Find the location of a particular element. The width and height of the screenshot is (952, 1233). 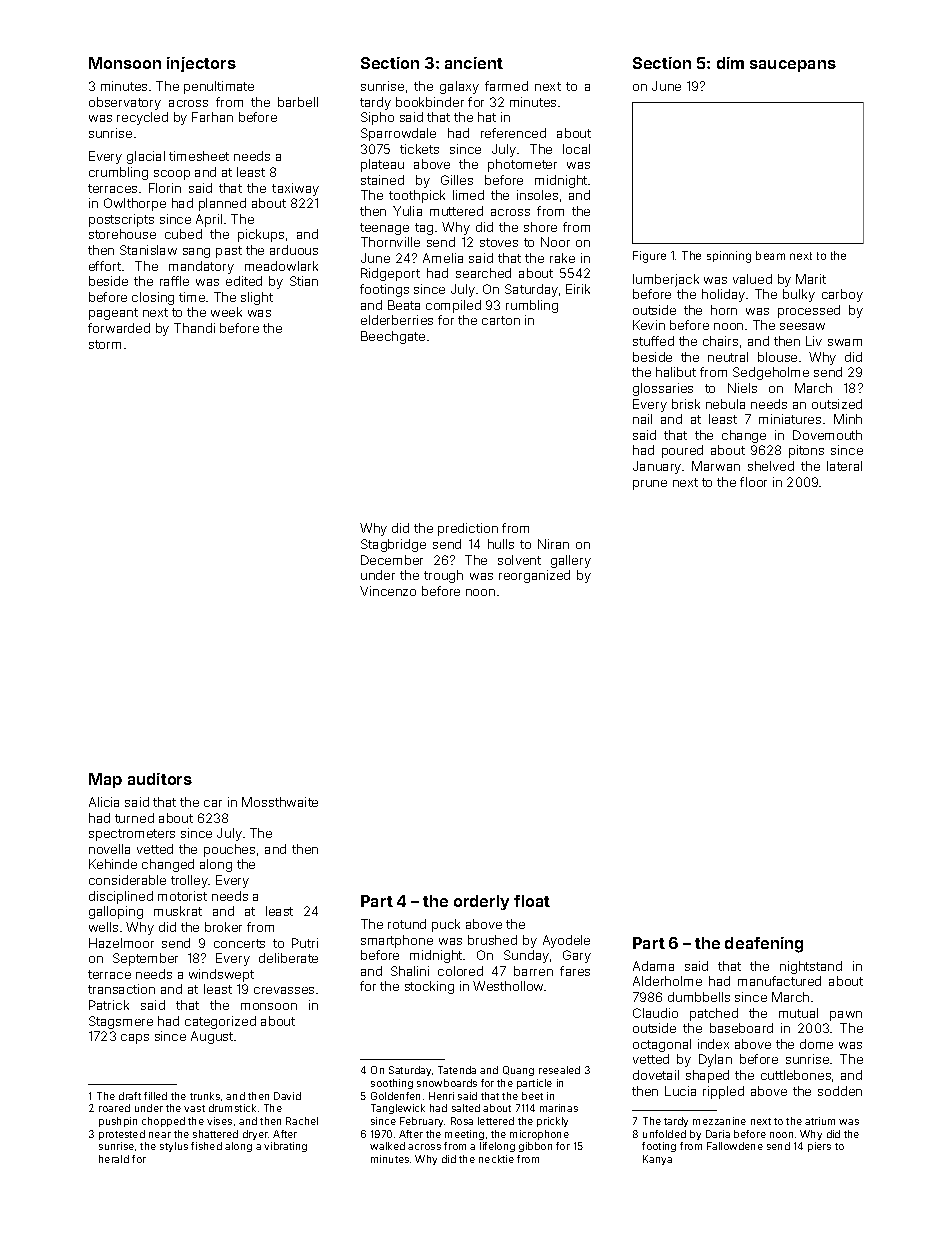

ancient is located at coordinates (474, 63).
